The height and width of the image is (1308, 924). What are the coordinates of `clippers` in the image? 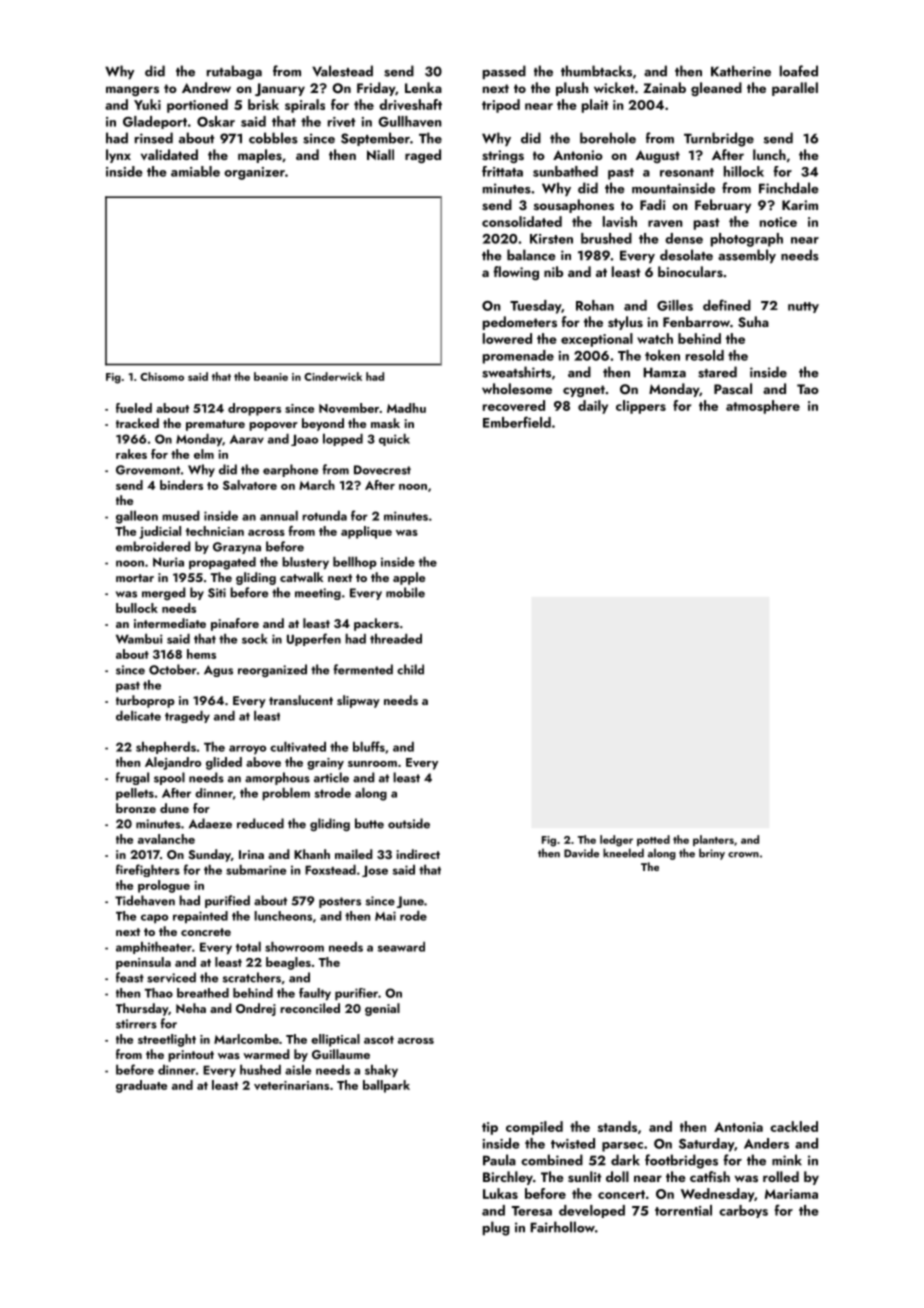 It's located at (641, 407).
